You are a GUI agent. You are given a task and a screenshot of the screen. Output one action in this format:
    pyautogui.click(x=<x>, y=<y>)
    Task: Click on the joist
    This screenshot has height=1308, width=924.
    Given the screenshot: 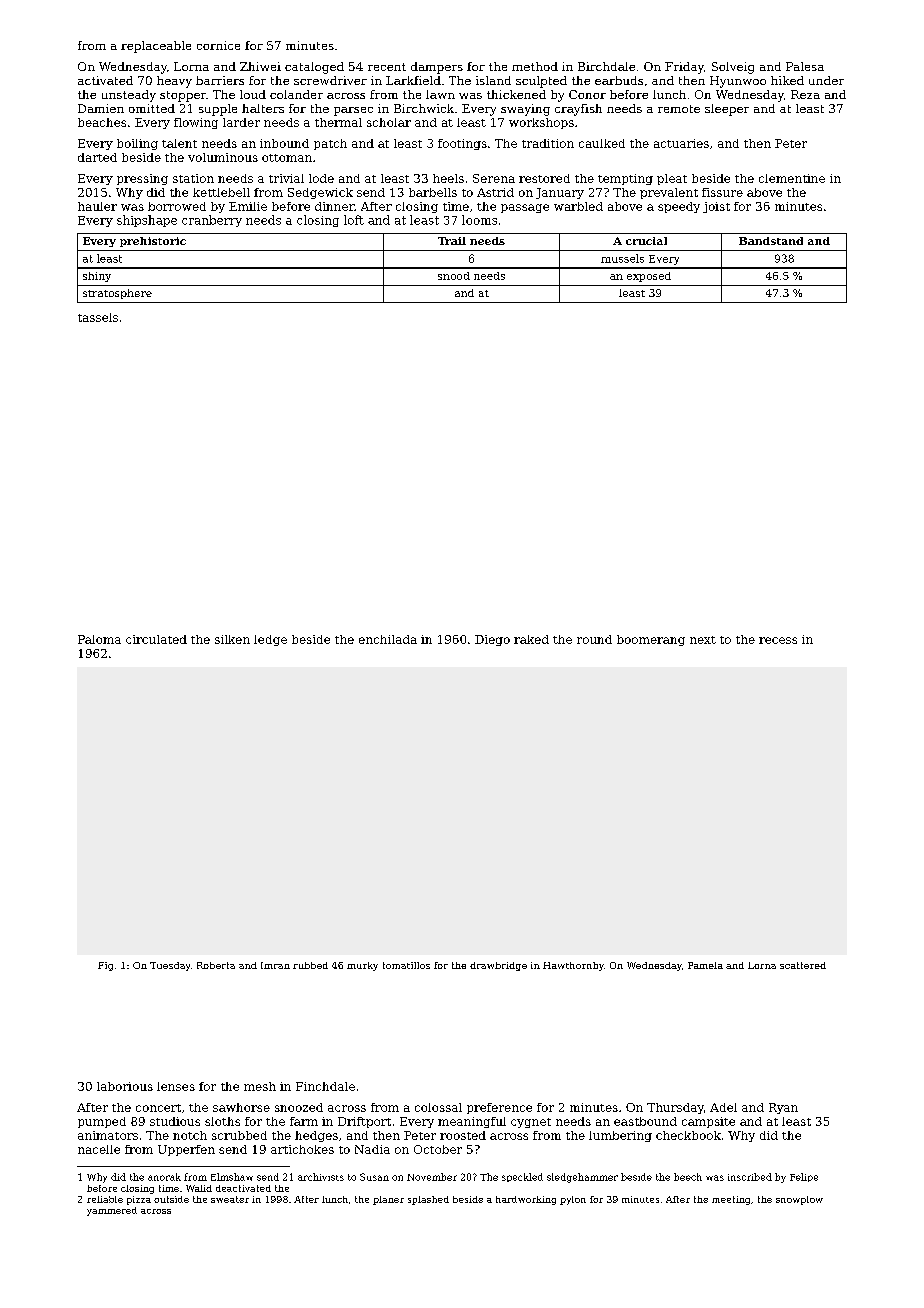 What is the action you would take?
    pyautogui.click(x=716, y=207)
